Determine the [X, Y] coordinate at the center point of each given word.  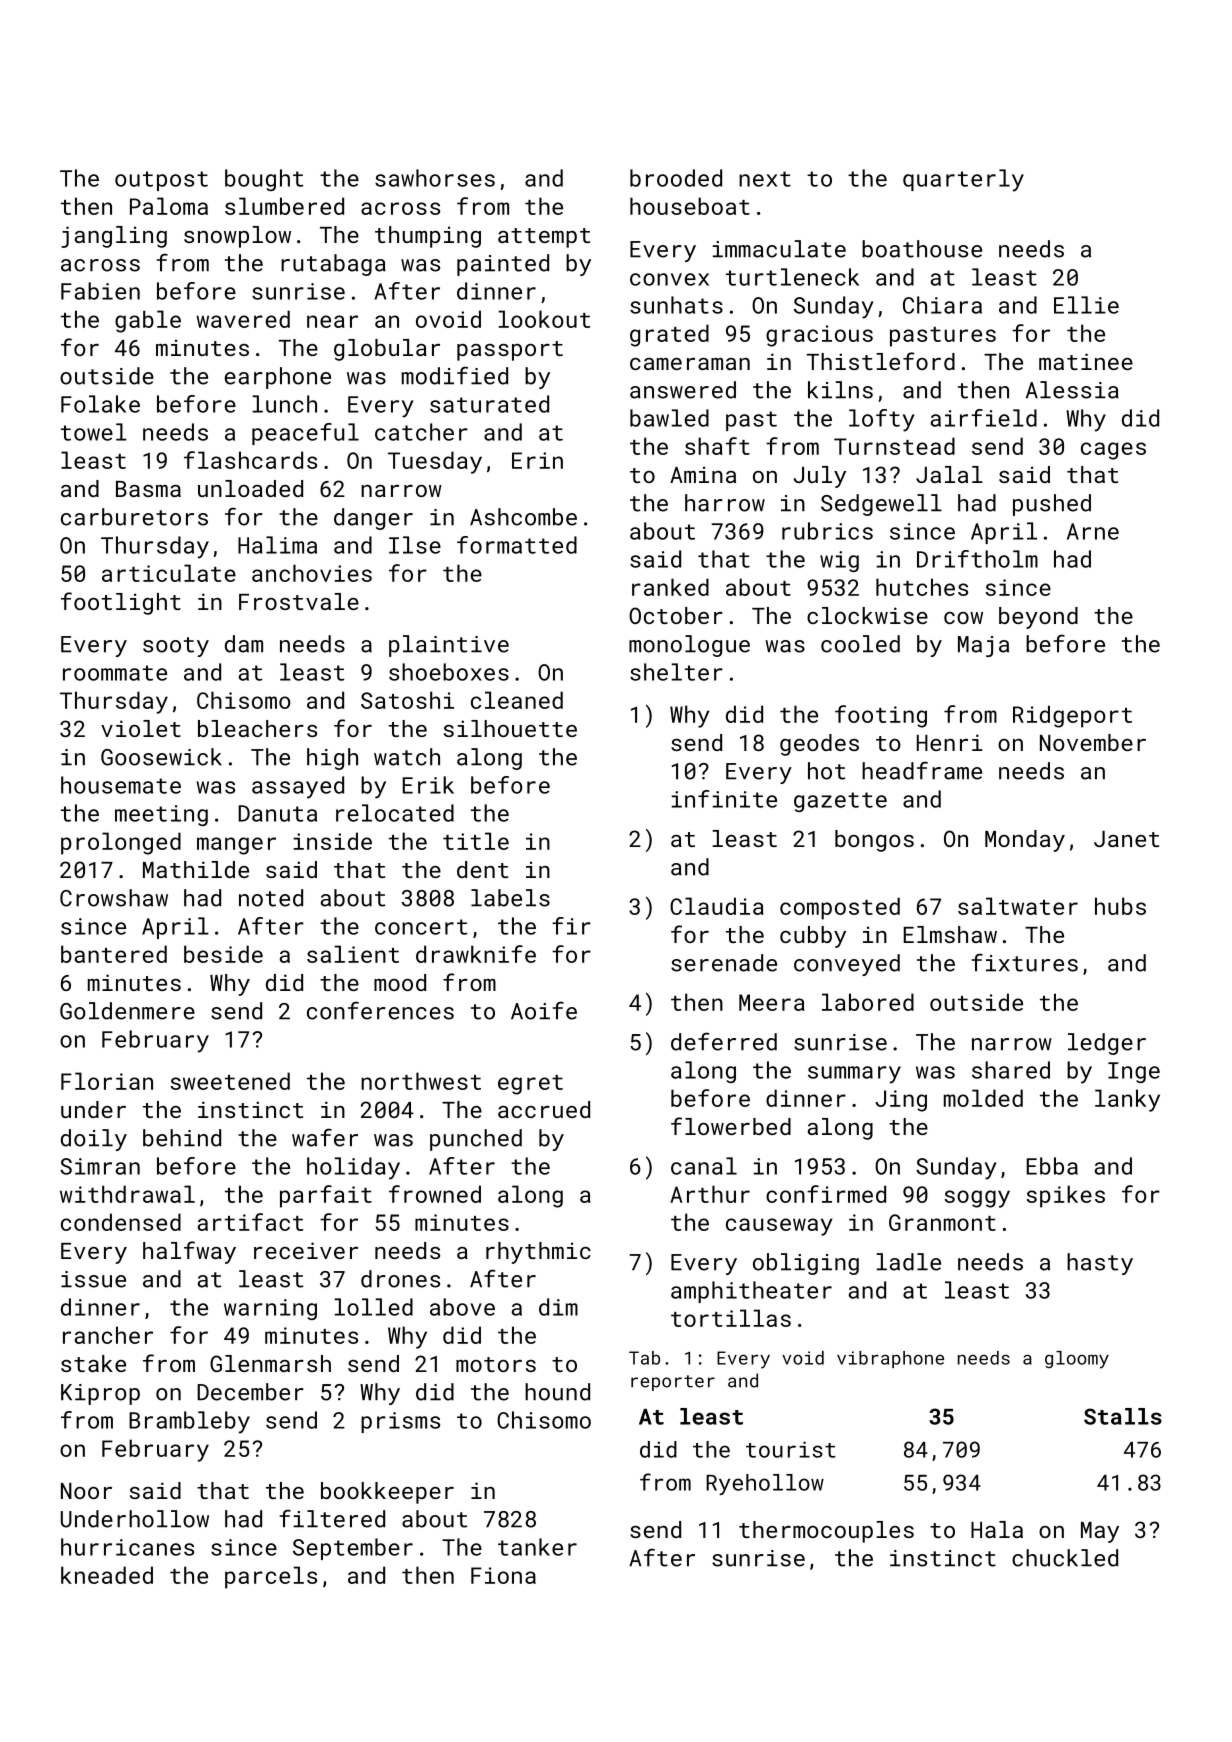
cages [1113, 451]
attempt [544, 238]
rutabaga [333, 265]
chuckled [1065, 1558]
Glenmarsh [270, 1363]
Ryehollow [765, 1484]
